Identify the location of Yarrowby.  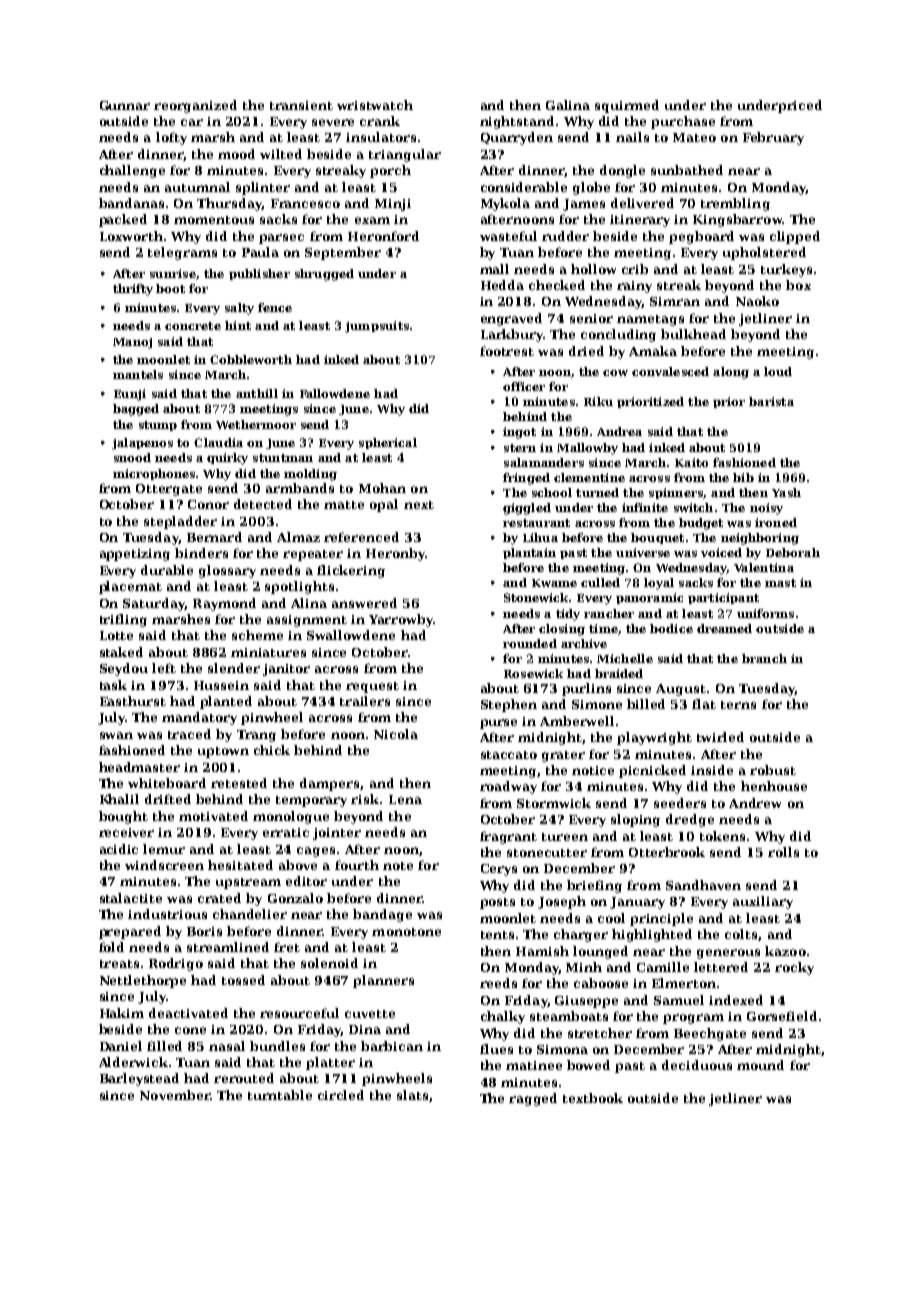
(401, 620).
